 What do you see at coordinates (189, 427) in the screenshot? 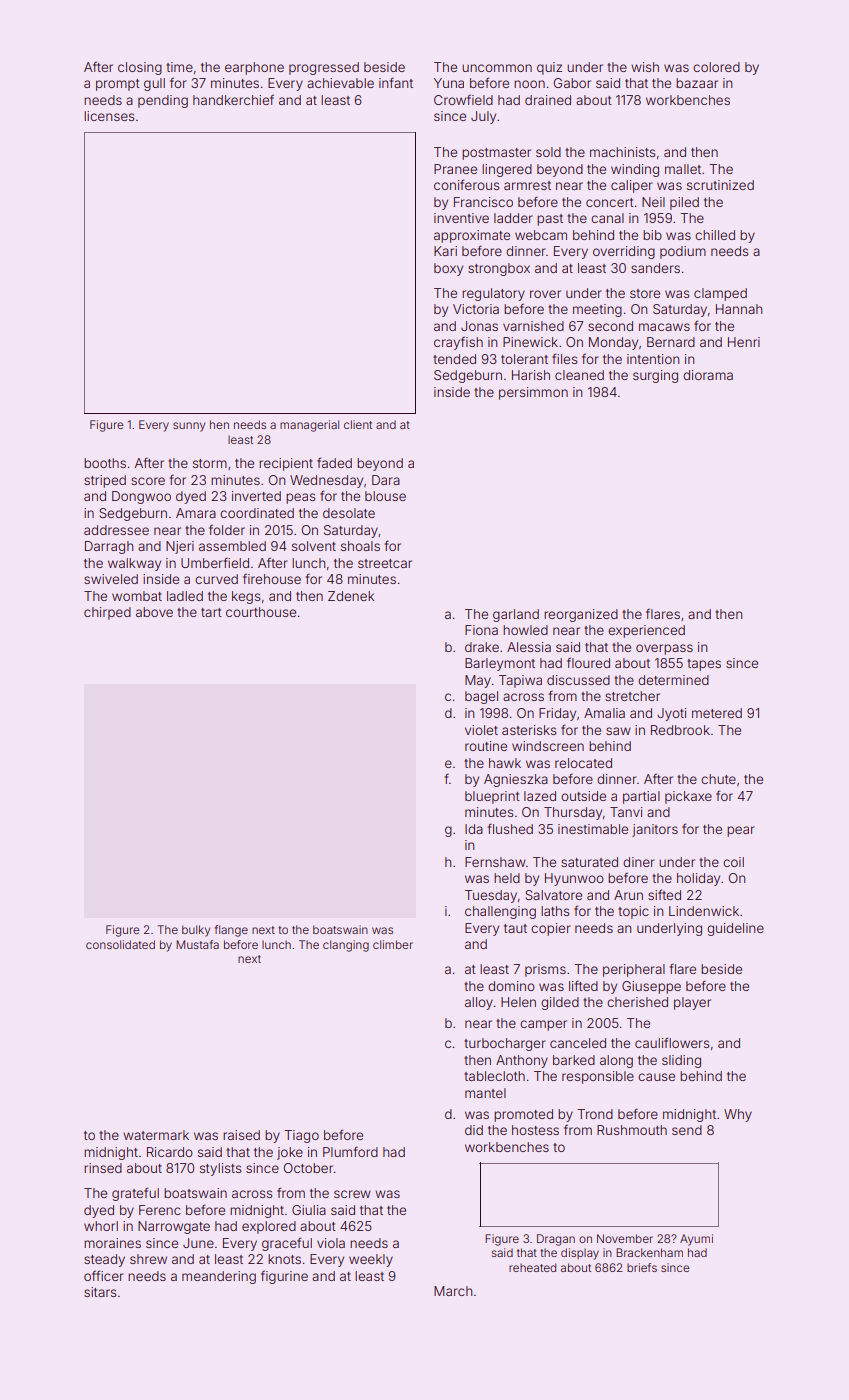
I see `sunny` at bounding box center [189, 427].
